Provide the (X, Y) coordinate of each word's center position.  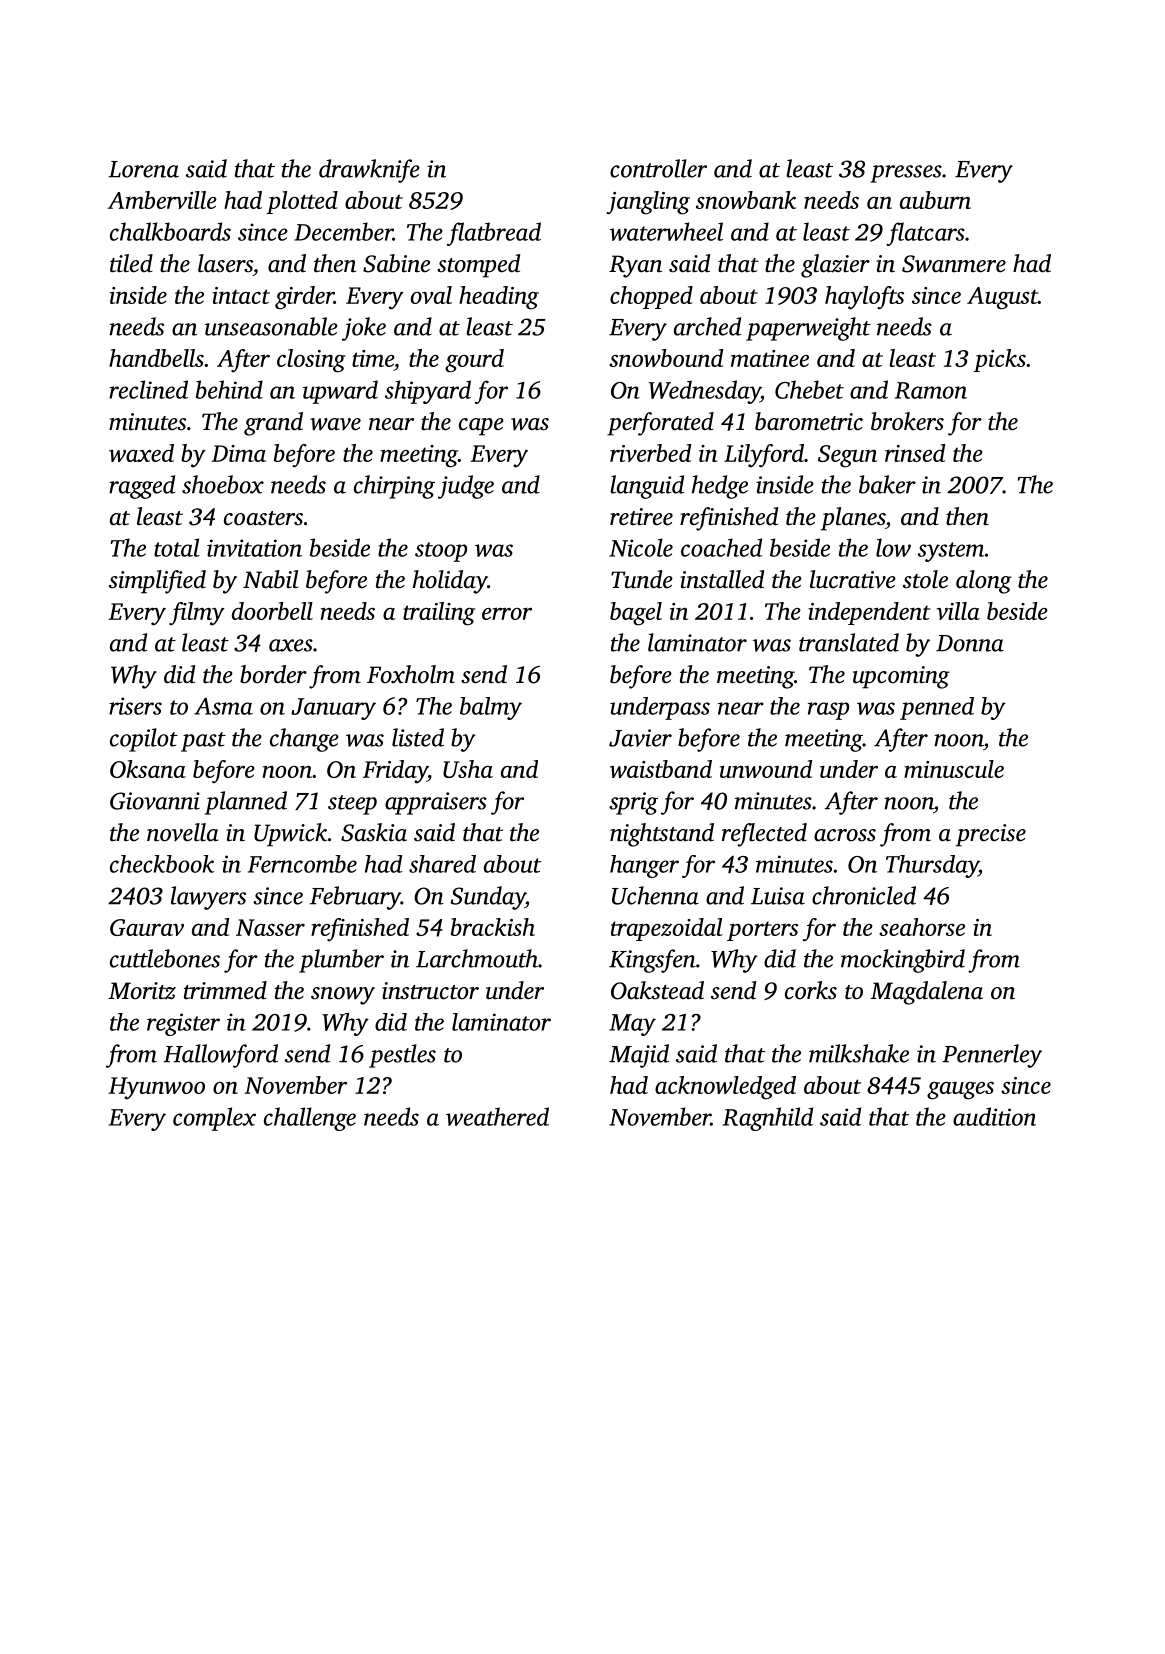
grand (273, 424)
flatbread (494, 234)
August (1002, 298)
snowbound (666, 358)
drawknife (369, 171)
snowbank (746, 200)
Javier (640, 738)
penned (937, 708)
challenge (310, 1119)
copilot (144, 740)
